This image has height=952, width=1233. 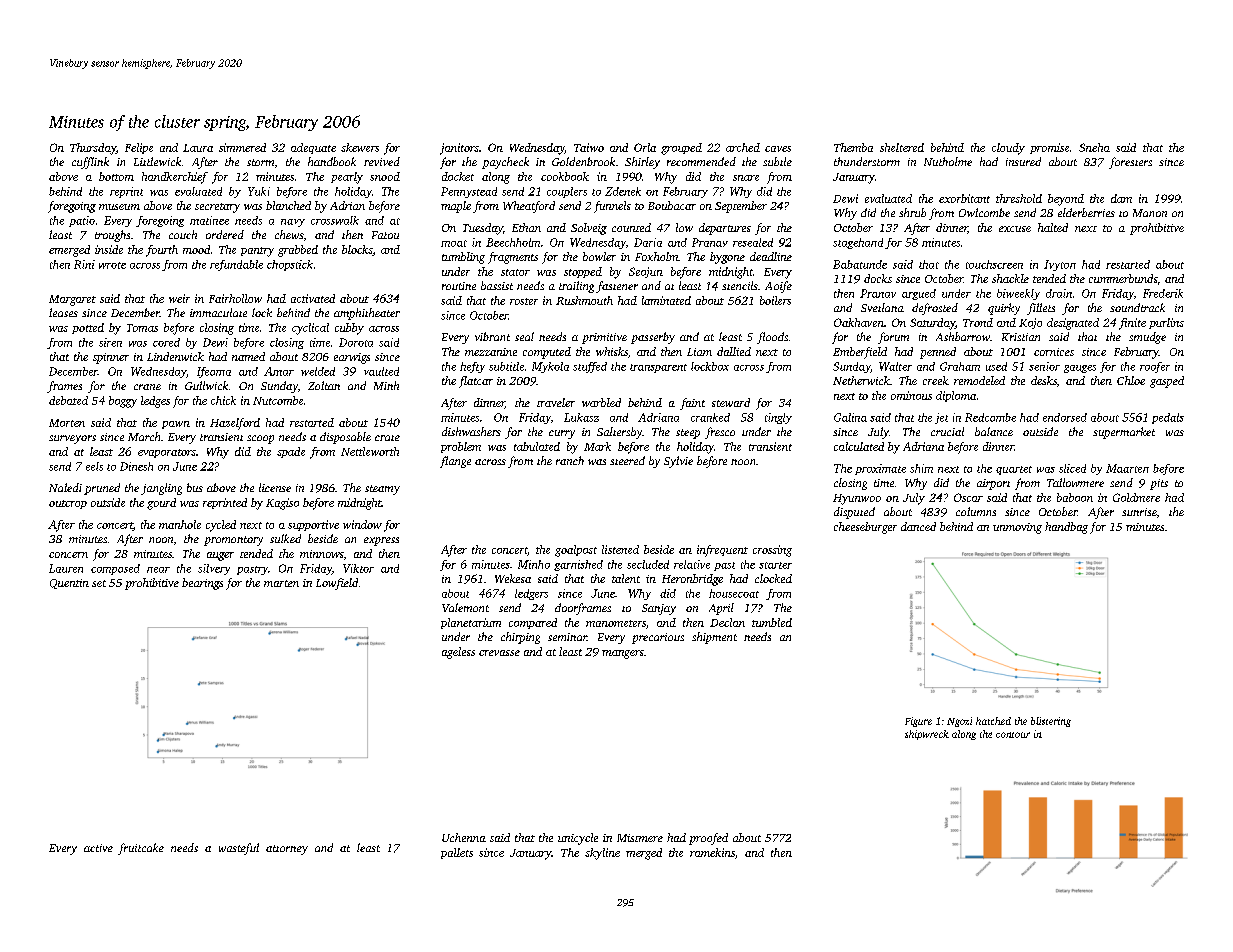 What do you see at coordinates (645, 147) in the image?
I see `Orla` at bounding box center [645, 147].
